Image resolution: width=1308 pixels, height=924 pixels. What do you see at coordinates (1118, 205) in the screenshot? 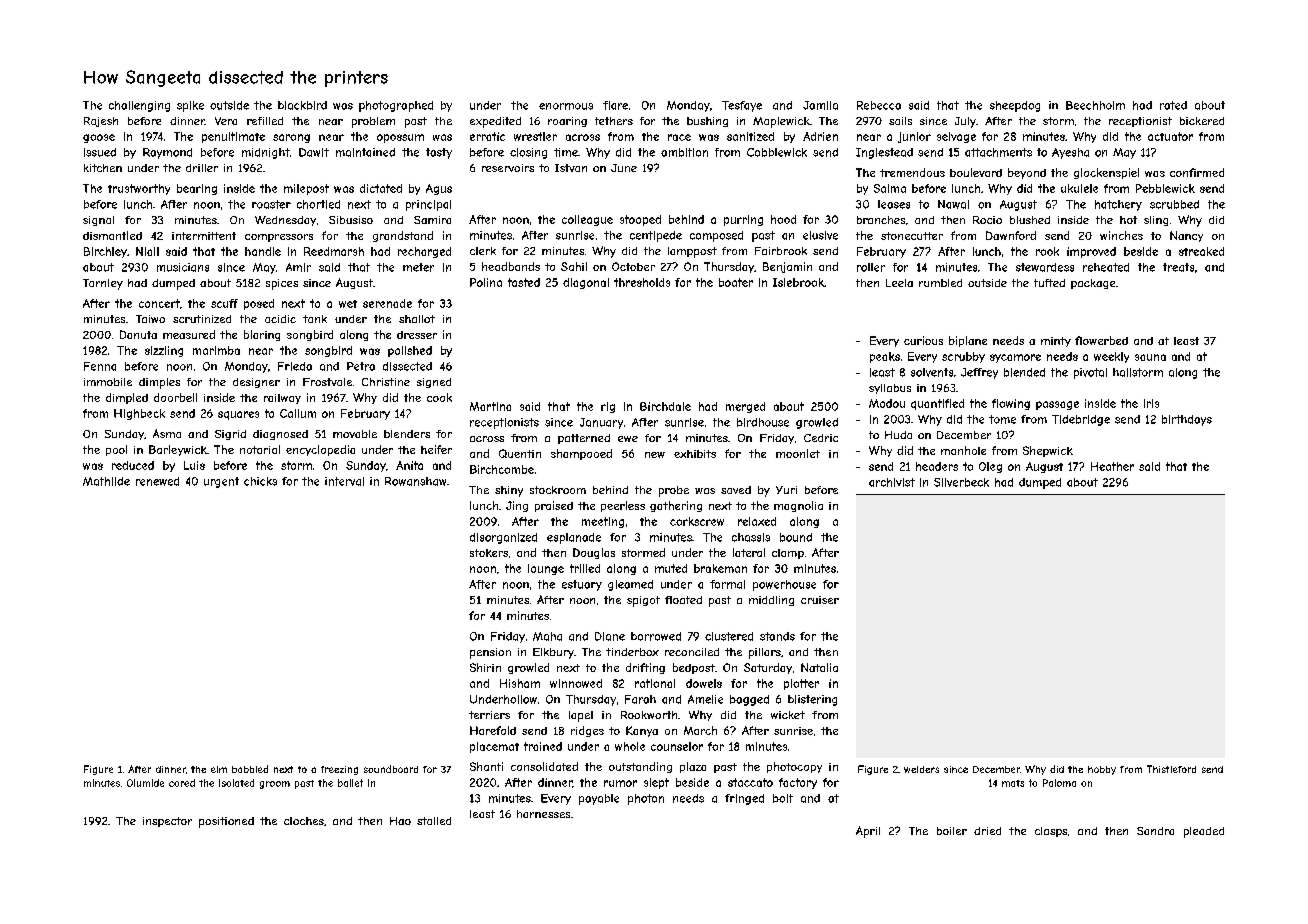
I see `hatchery` at bounding box center [1118, 205].
